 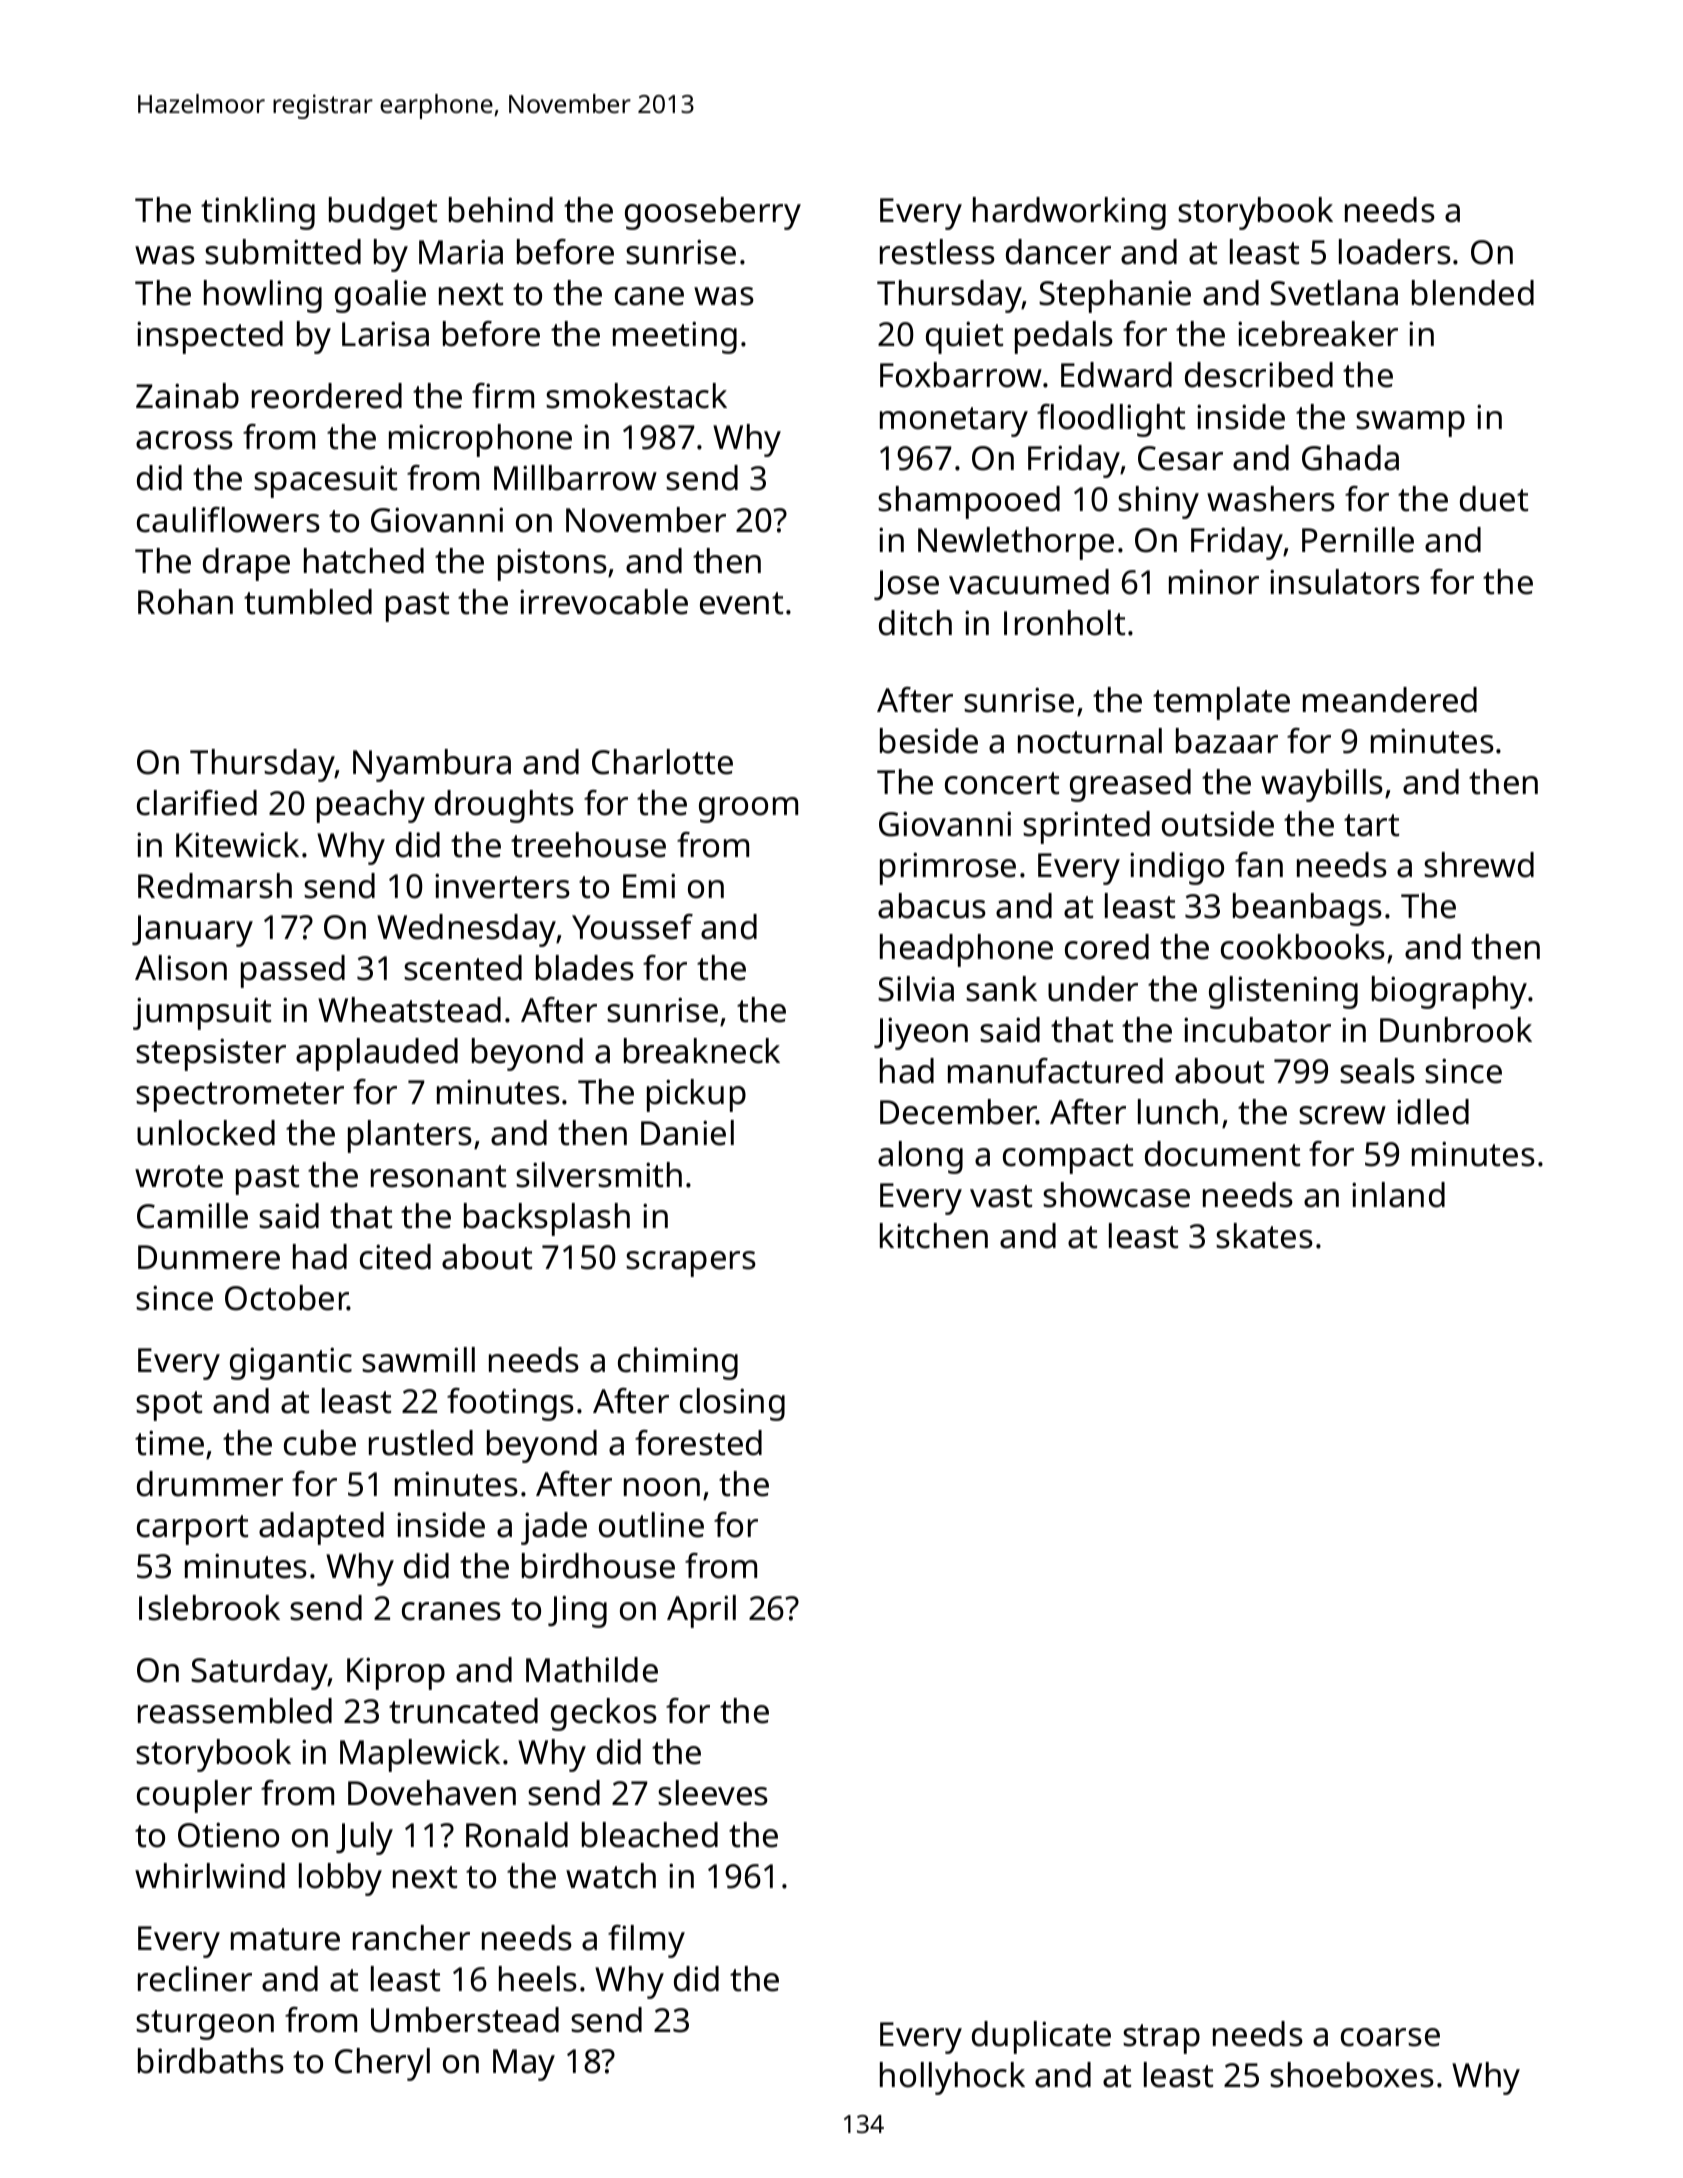 I want to click on loaders, so click(x=1395, y=252).
